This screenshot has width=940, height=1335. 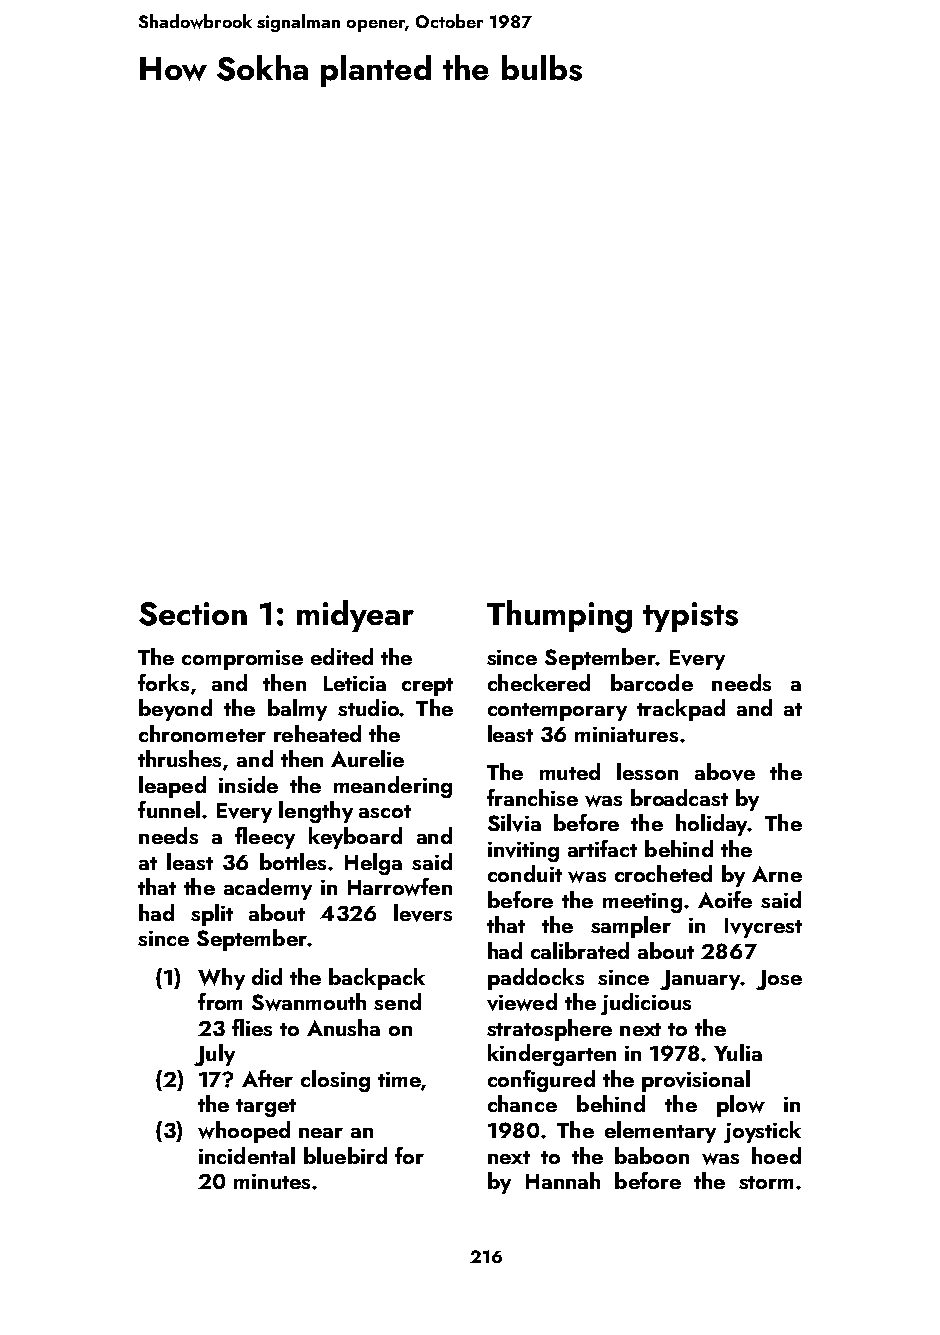 What do you see at coordinates (212, 915) in the screenshot?
I see `split` at bounding box center [212, 915].
